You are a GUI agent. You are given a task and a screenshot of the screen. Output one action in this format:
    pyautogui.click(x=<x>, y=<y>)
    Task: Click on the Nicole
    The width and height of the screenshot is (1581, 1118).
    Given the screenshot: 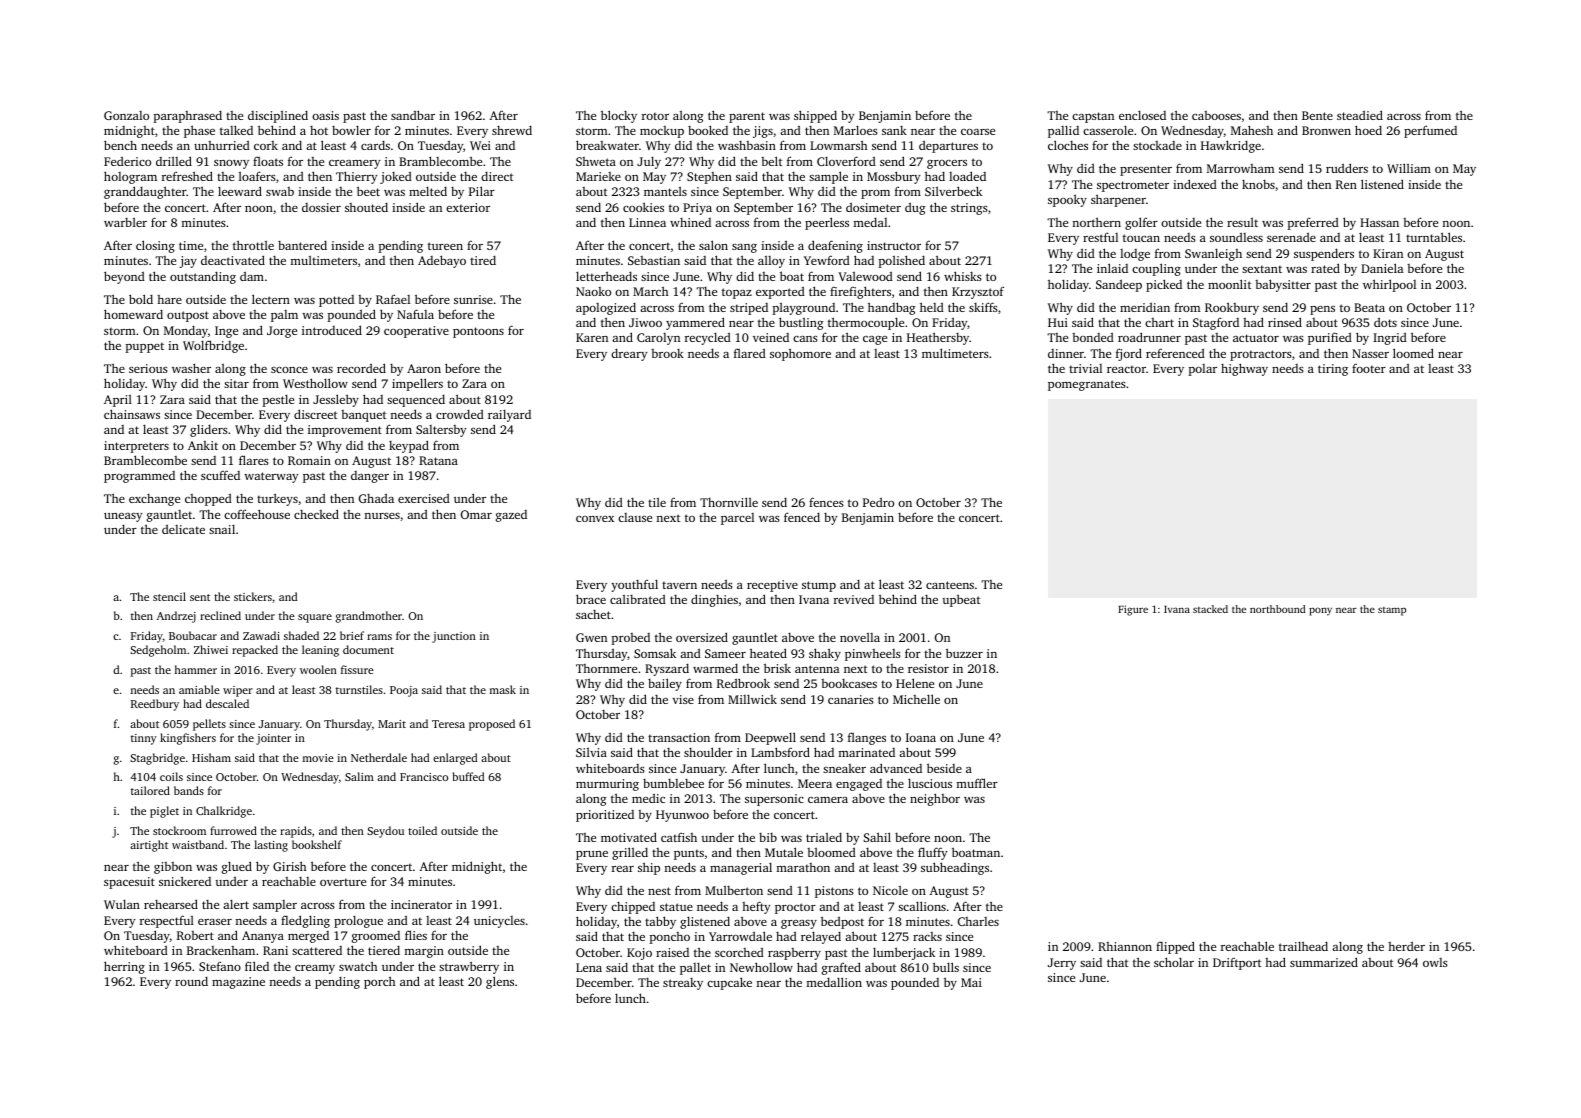 What is the action you would take?
    pyautogui.click(x=890, y=890)
